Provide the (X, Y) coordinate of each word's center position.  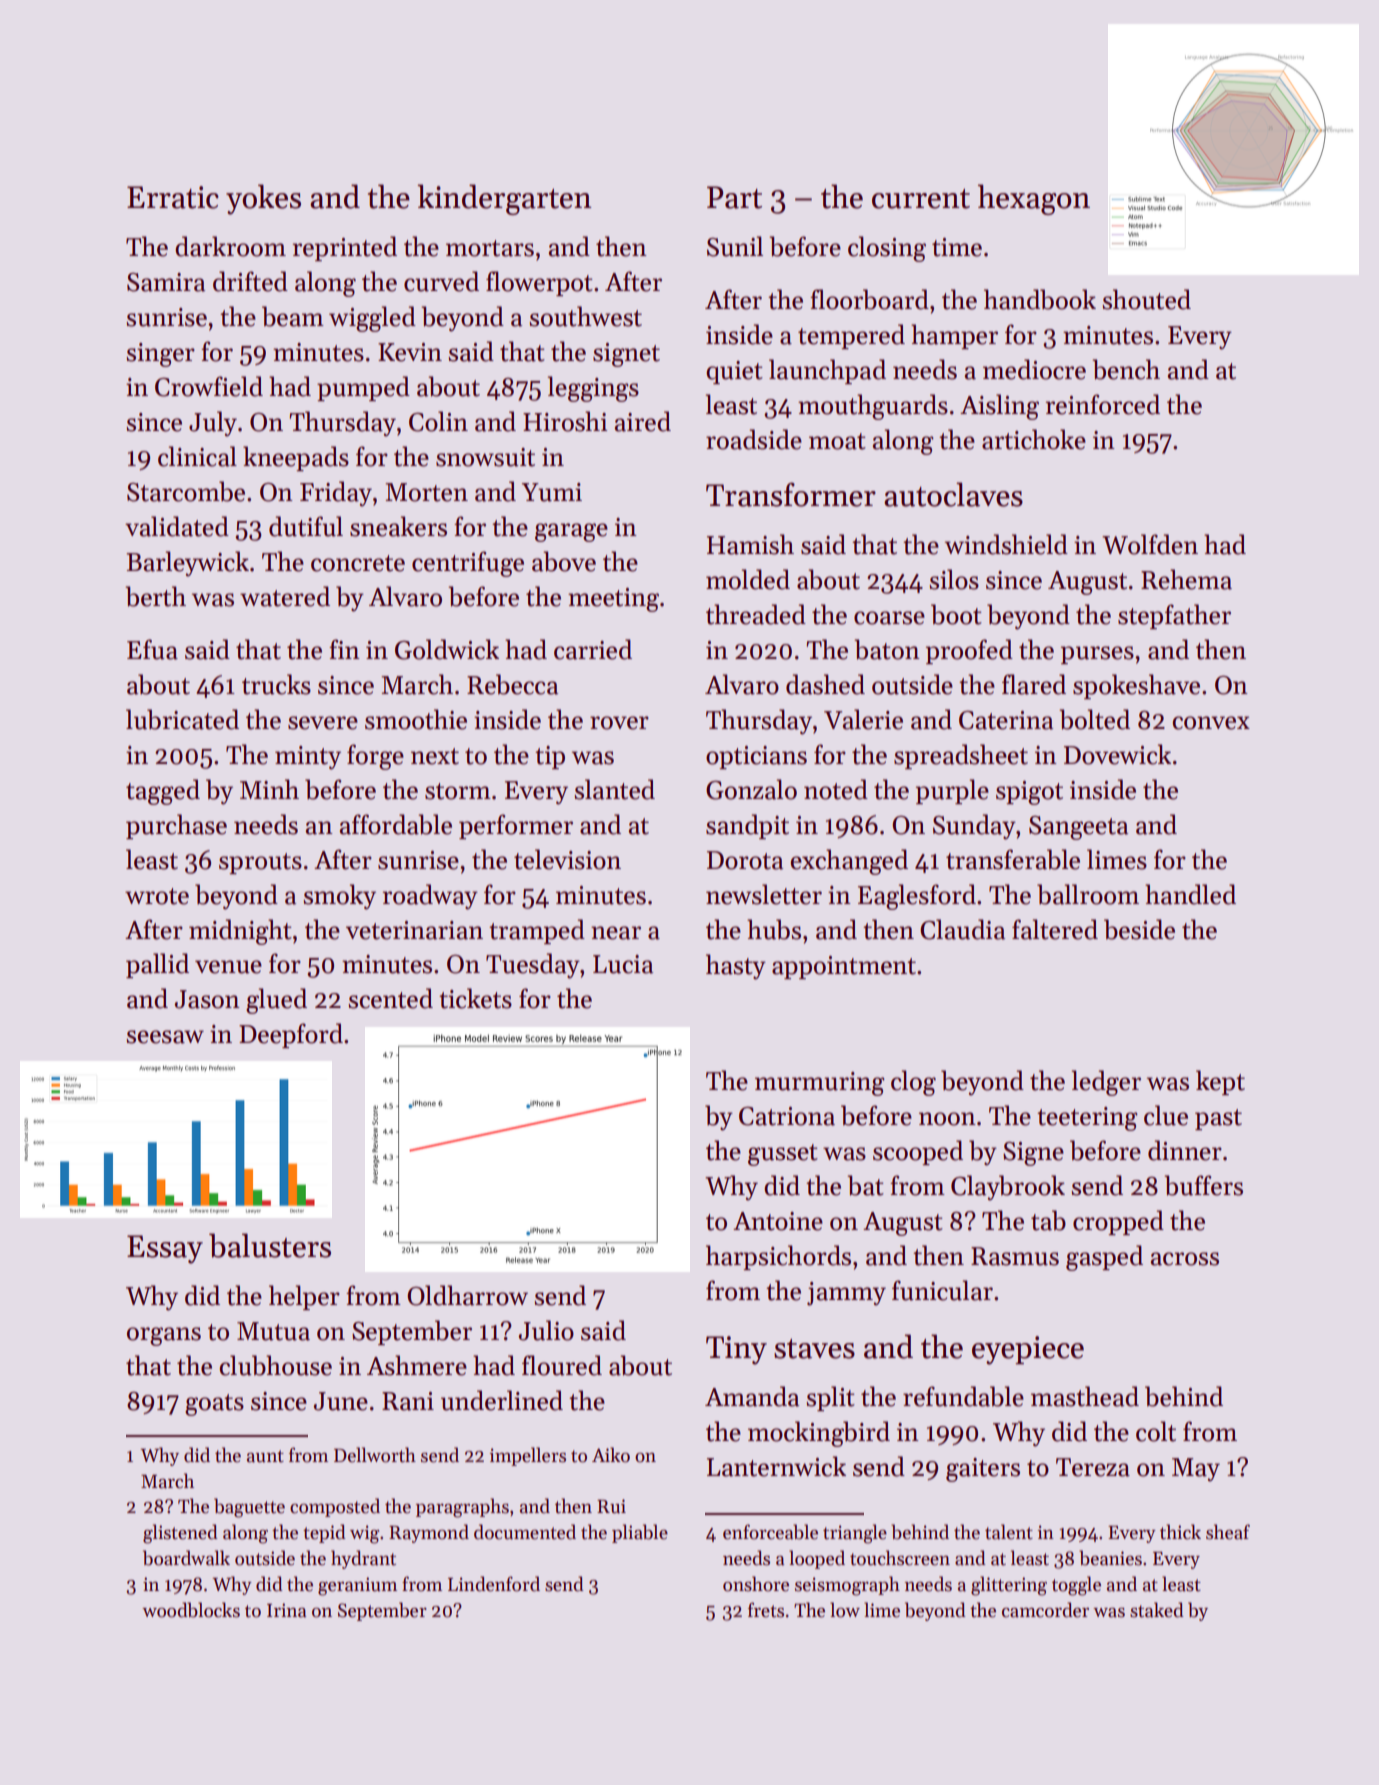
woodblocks (191, 1610)
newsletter (764, 894)
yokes (263, 199)
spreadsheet (961, 756)
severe (323, 723)
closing (887, 249)
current (921, 199)
